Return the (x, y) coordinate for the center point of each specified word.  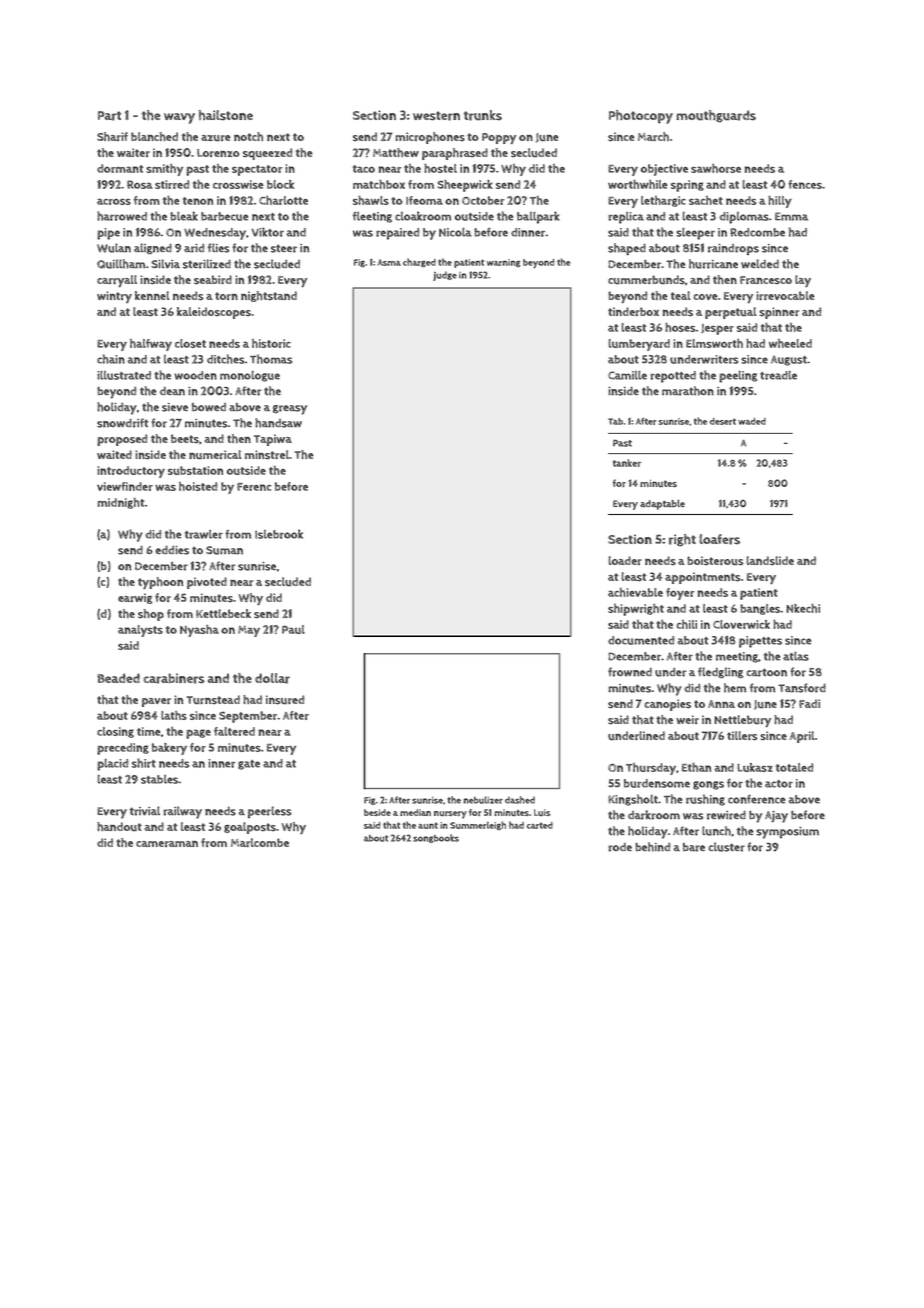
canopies (668, 705)
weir (687, 719)
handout (119, 826)
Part (109, 116)
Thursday (651, 769)
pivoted (207, 583)
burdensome (657, 783)
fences (805, 184)
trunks (483, 115)
